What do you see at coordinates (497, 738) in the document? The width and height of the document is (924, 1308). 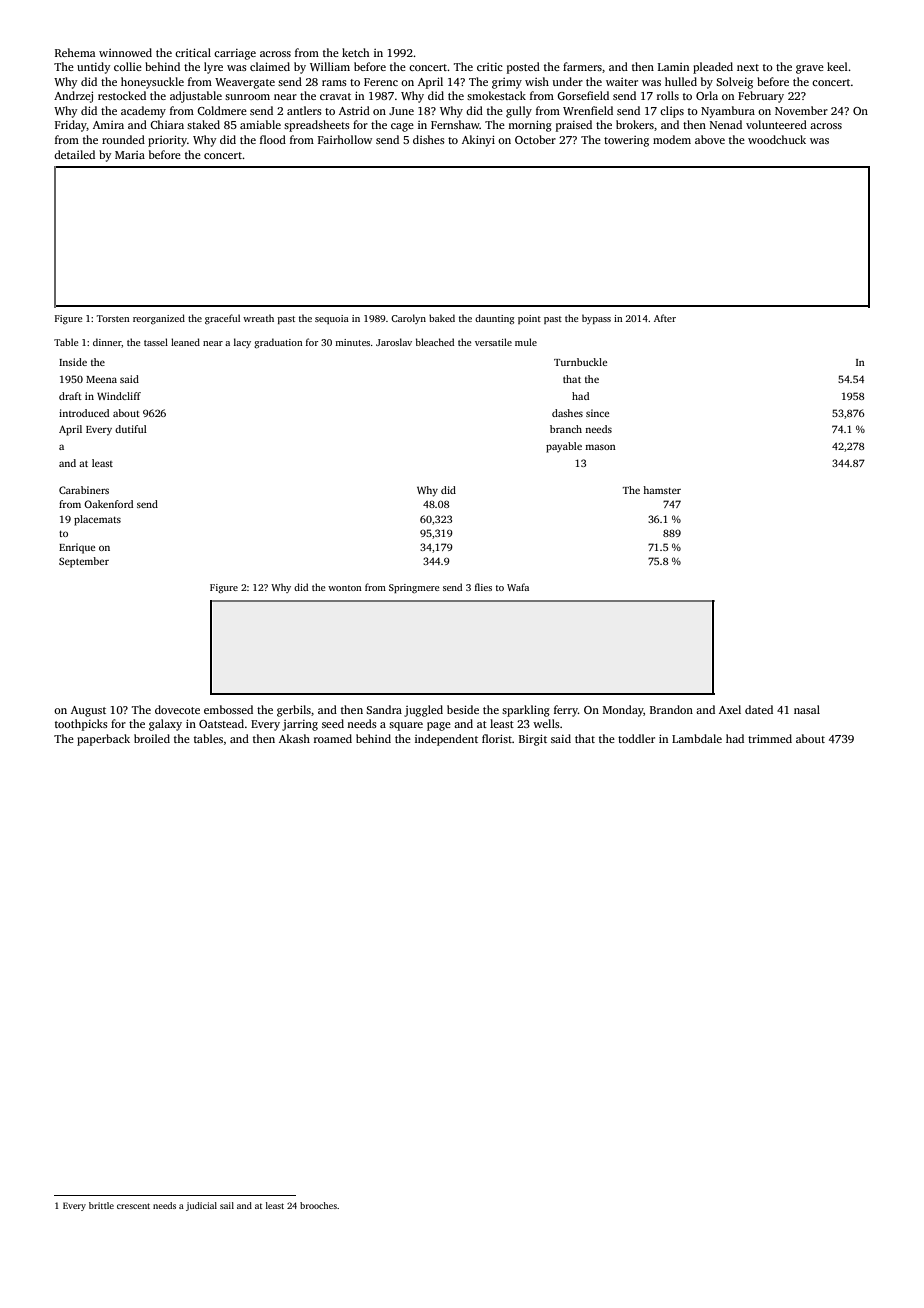 I see `florist` at bounding box center [497, 738].
